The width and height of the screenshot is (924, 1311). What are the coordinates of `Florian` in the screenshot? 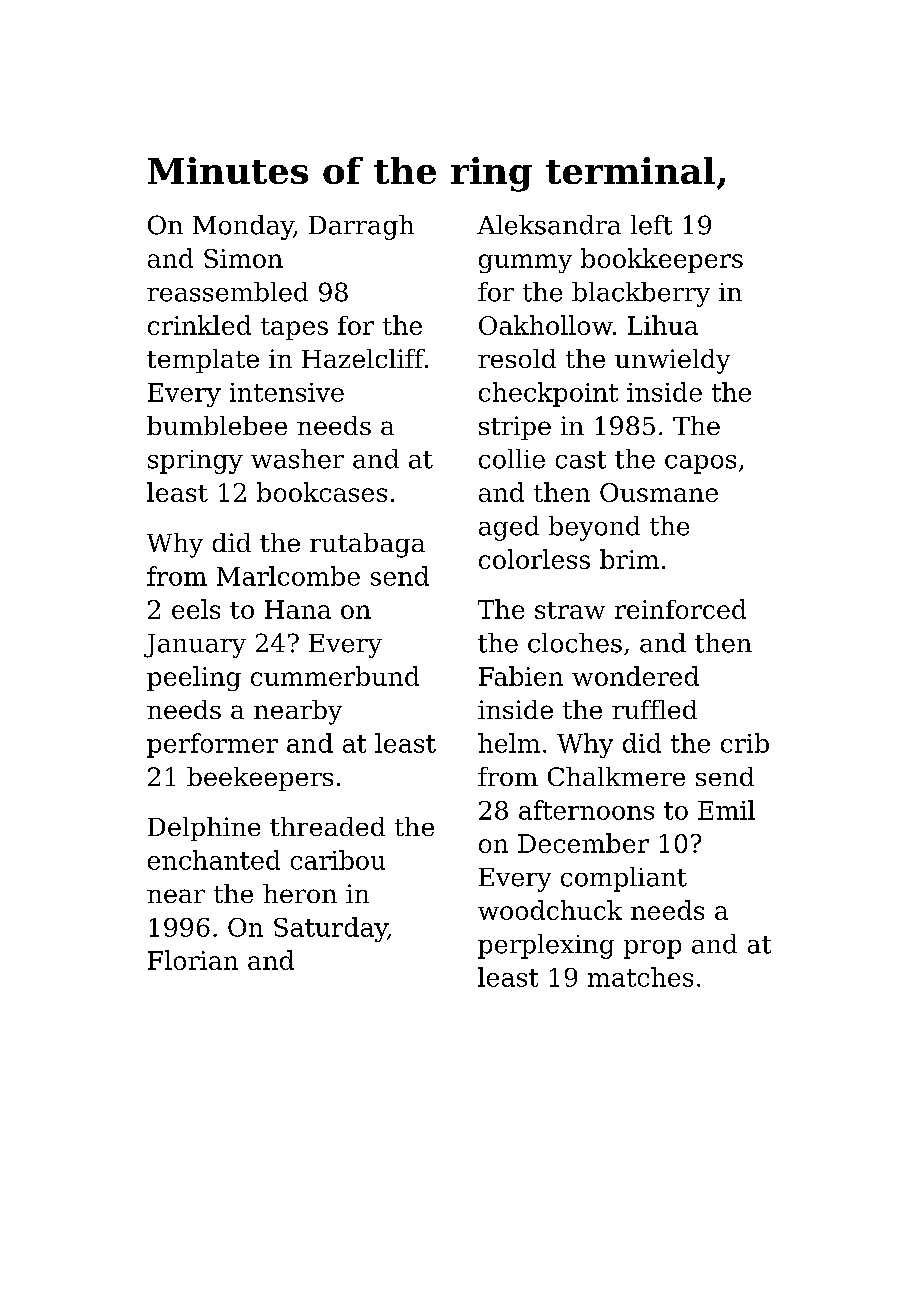 It's located at (193, 960).
